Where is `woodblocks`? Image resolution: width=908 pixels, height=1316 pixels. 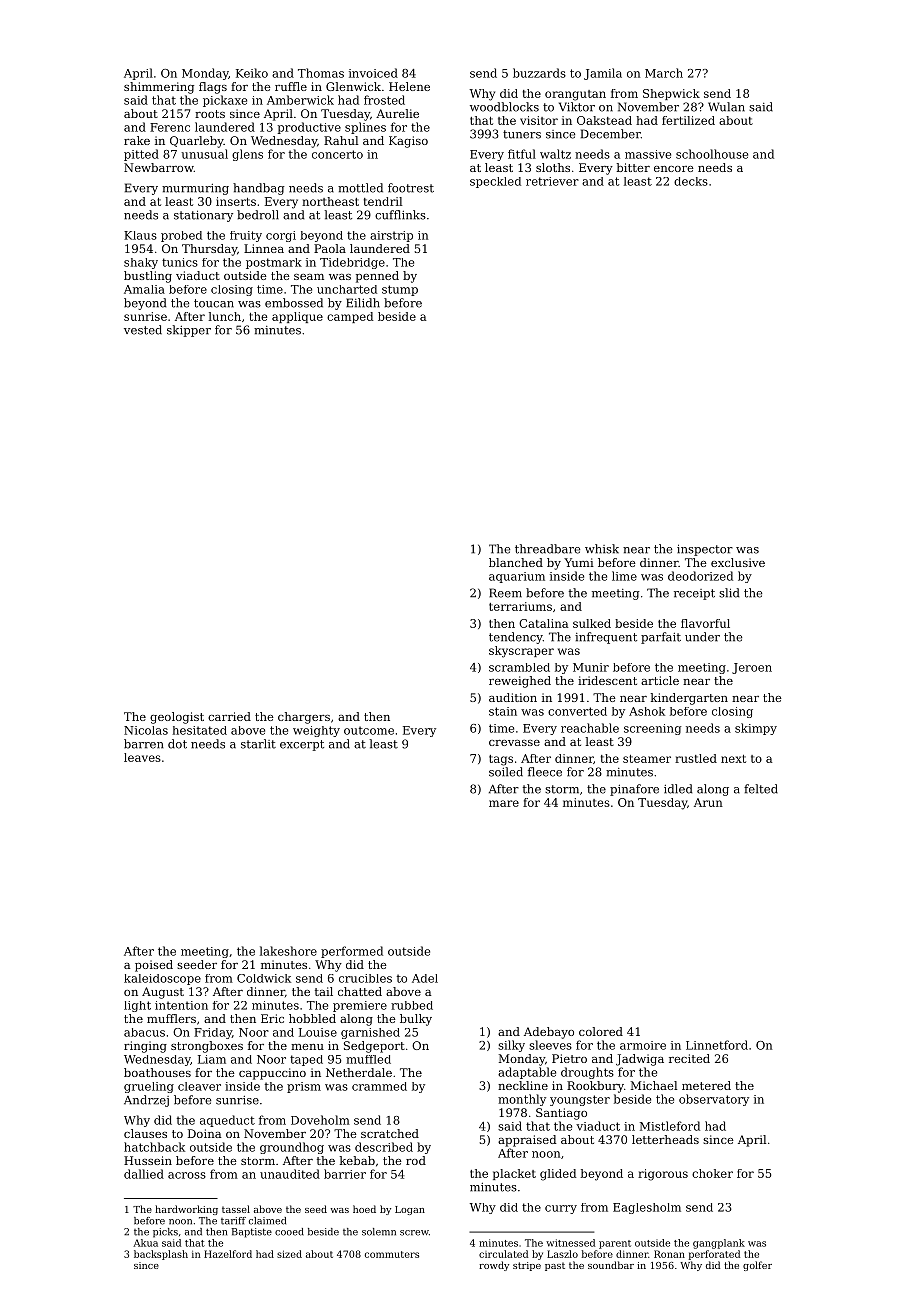 woodblocks is located at coordinates (504, 107).
